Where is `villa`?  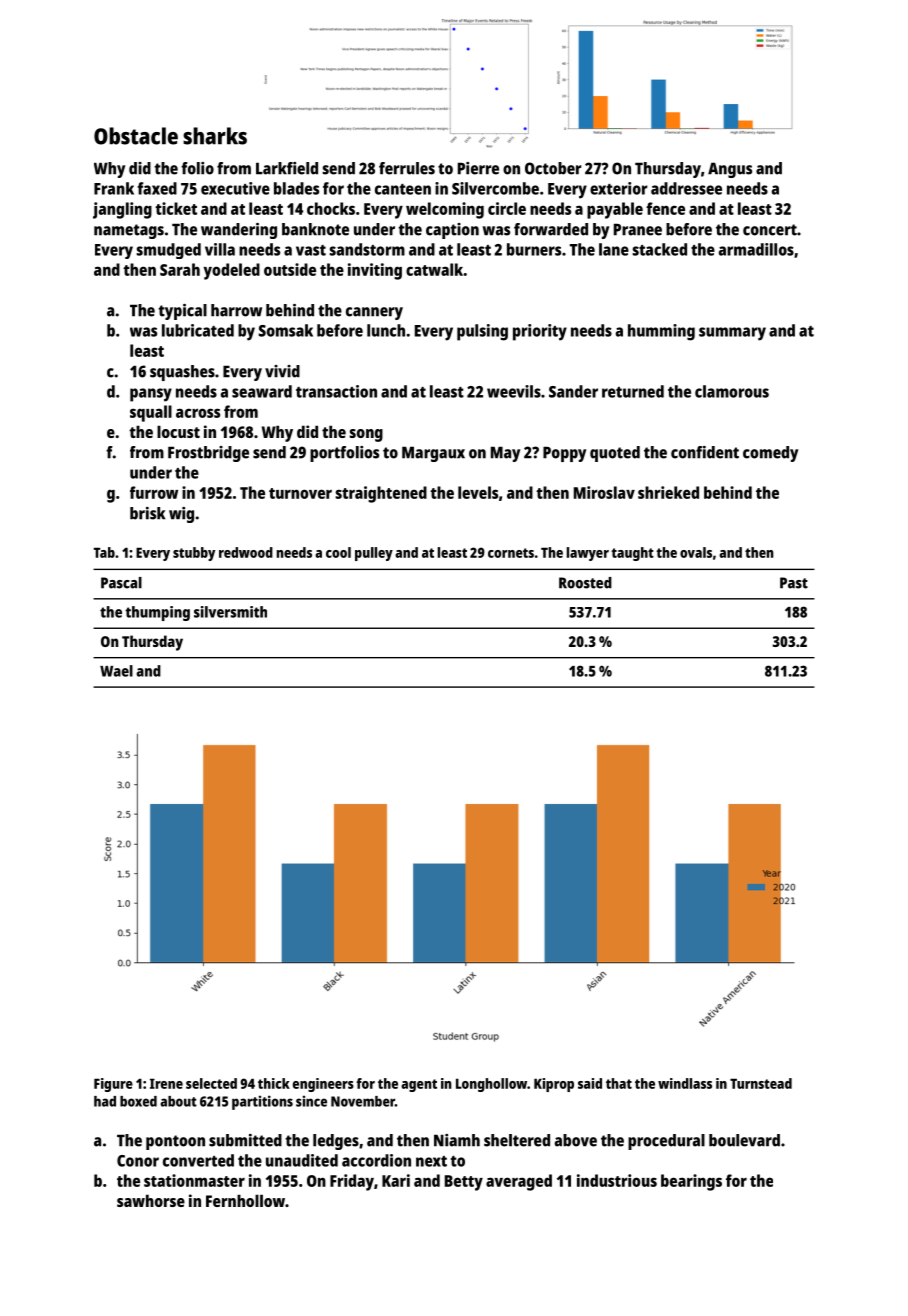
villa is located at coordinates (220, 249).
